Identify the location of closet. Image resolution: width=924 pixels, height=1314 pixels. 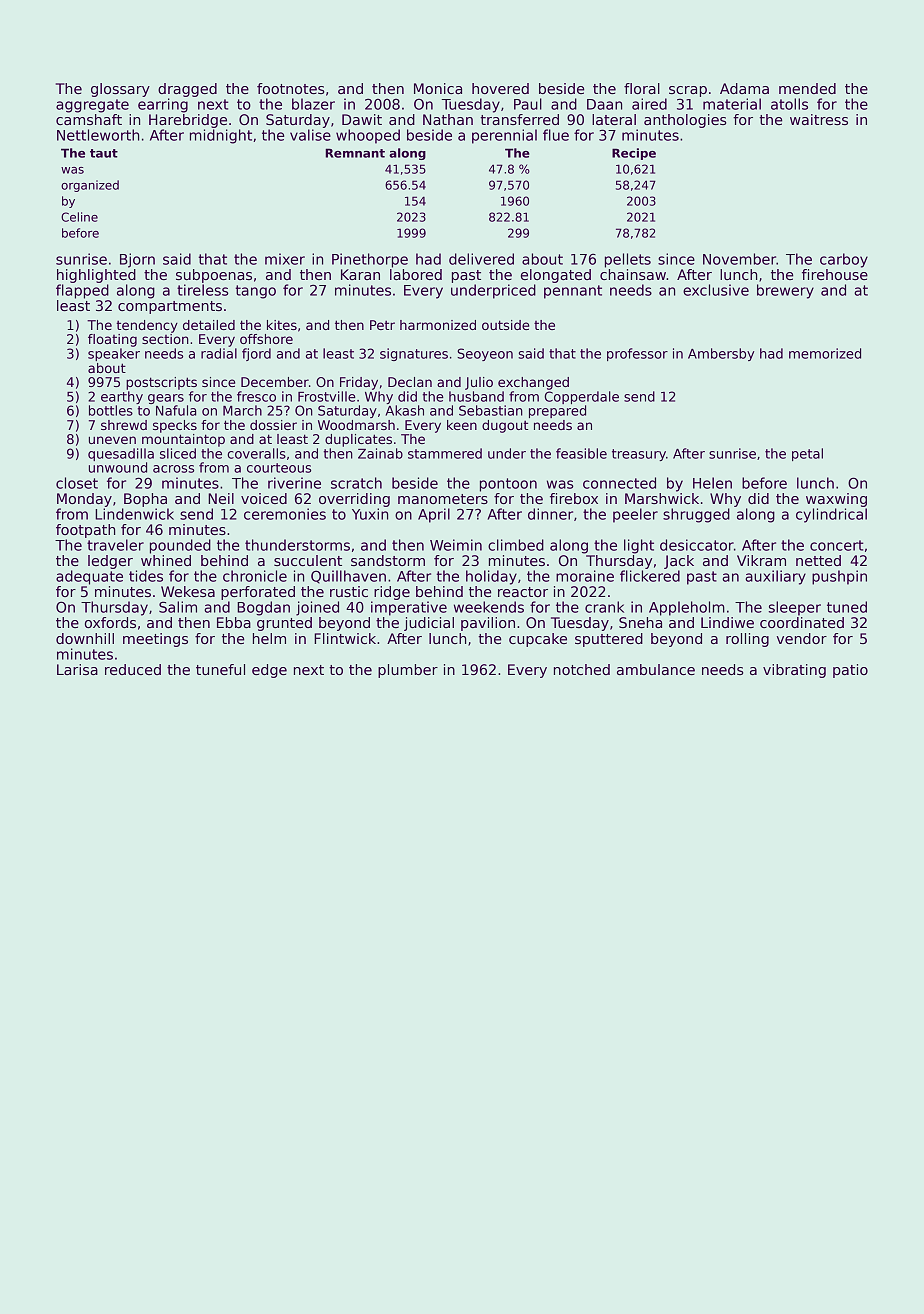
(77, 483).
